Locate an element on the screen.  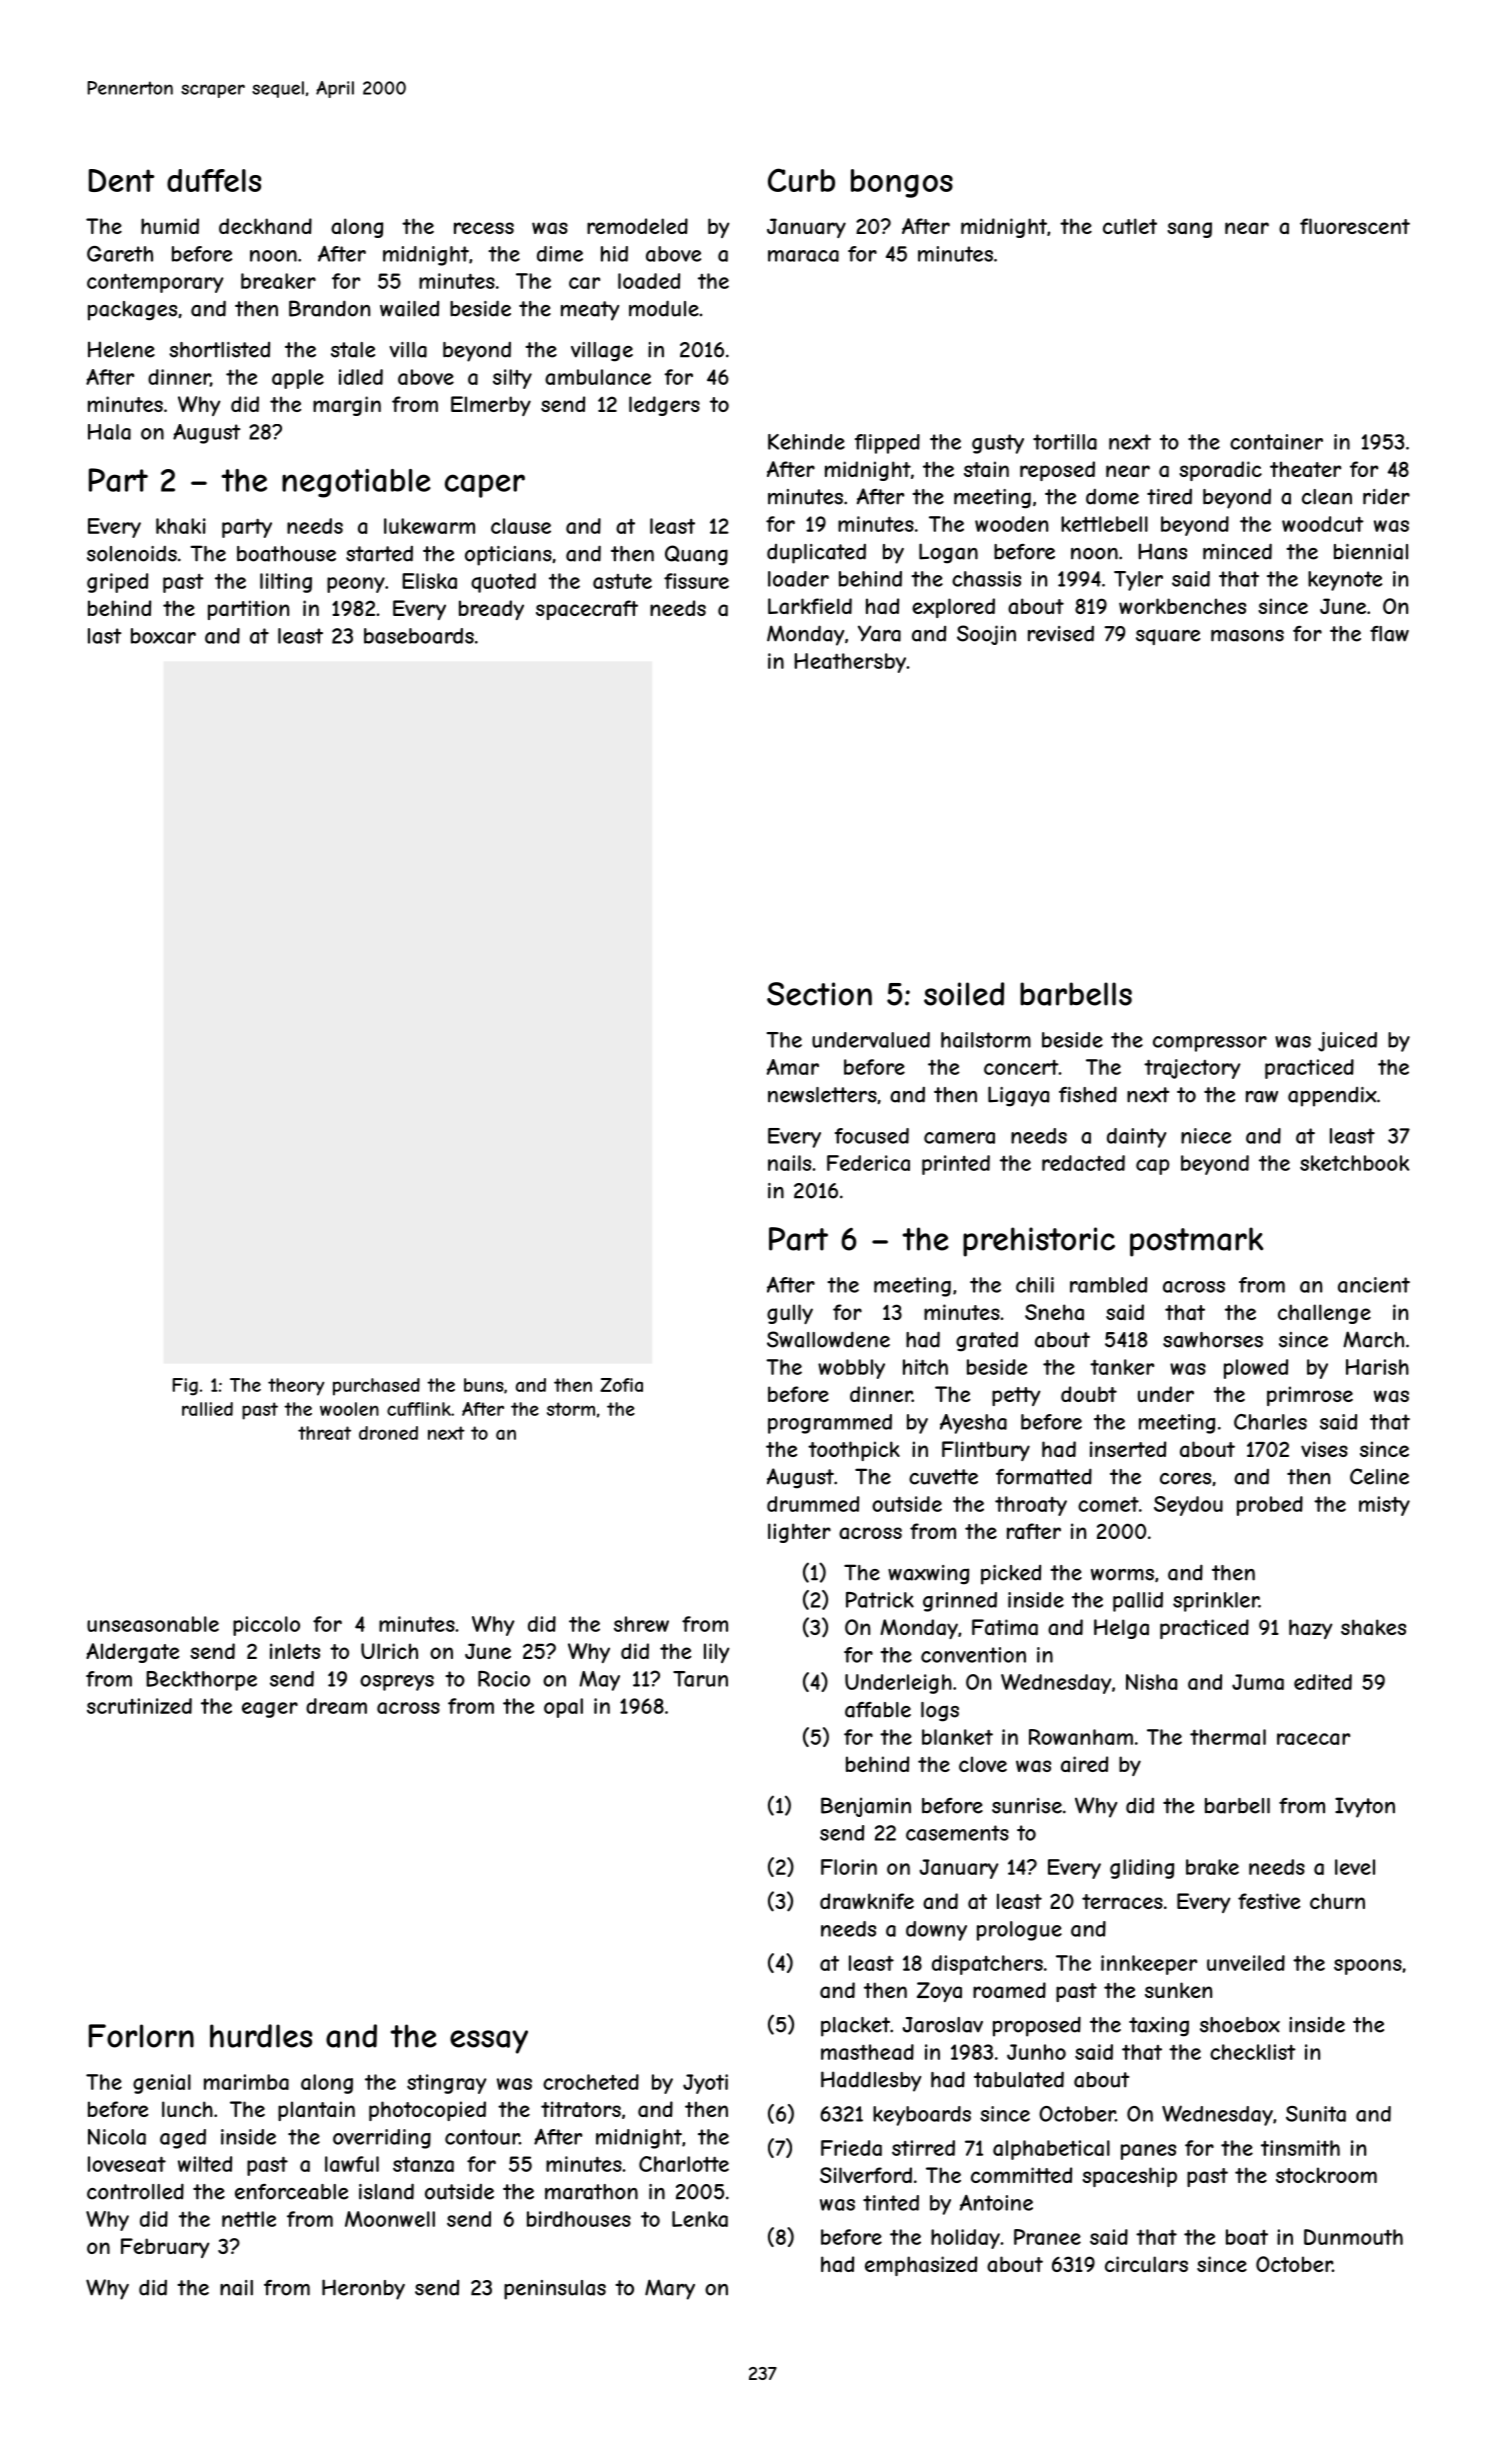
emphasized is located at coordinates (921, 2266).
